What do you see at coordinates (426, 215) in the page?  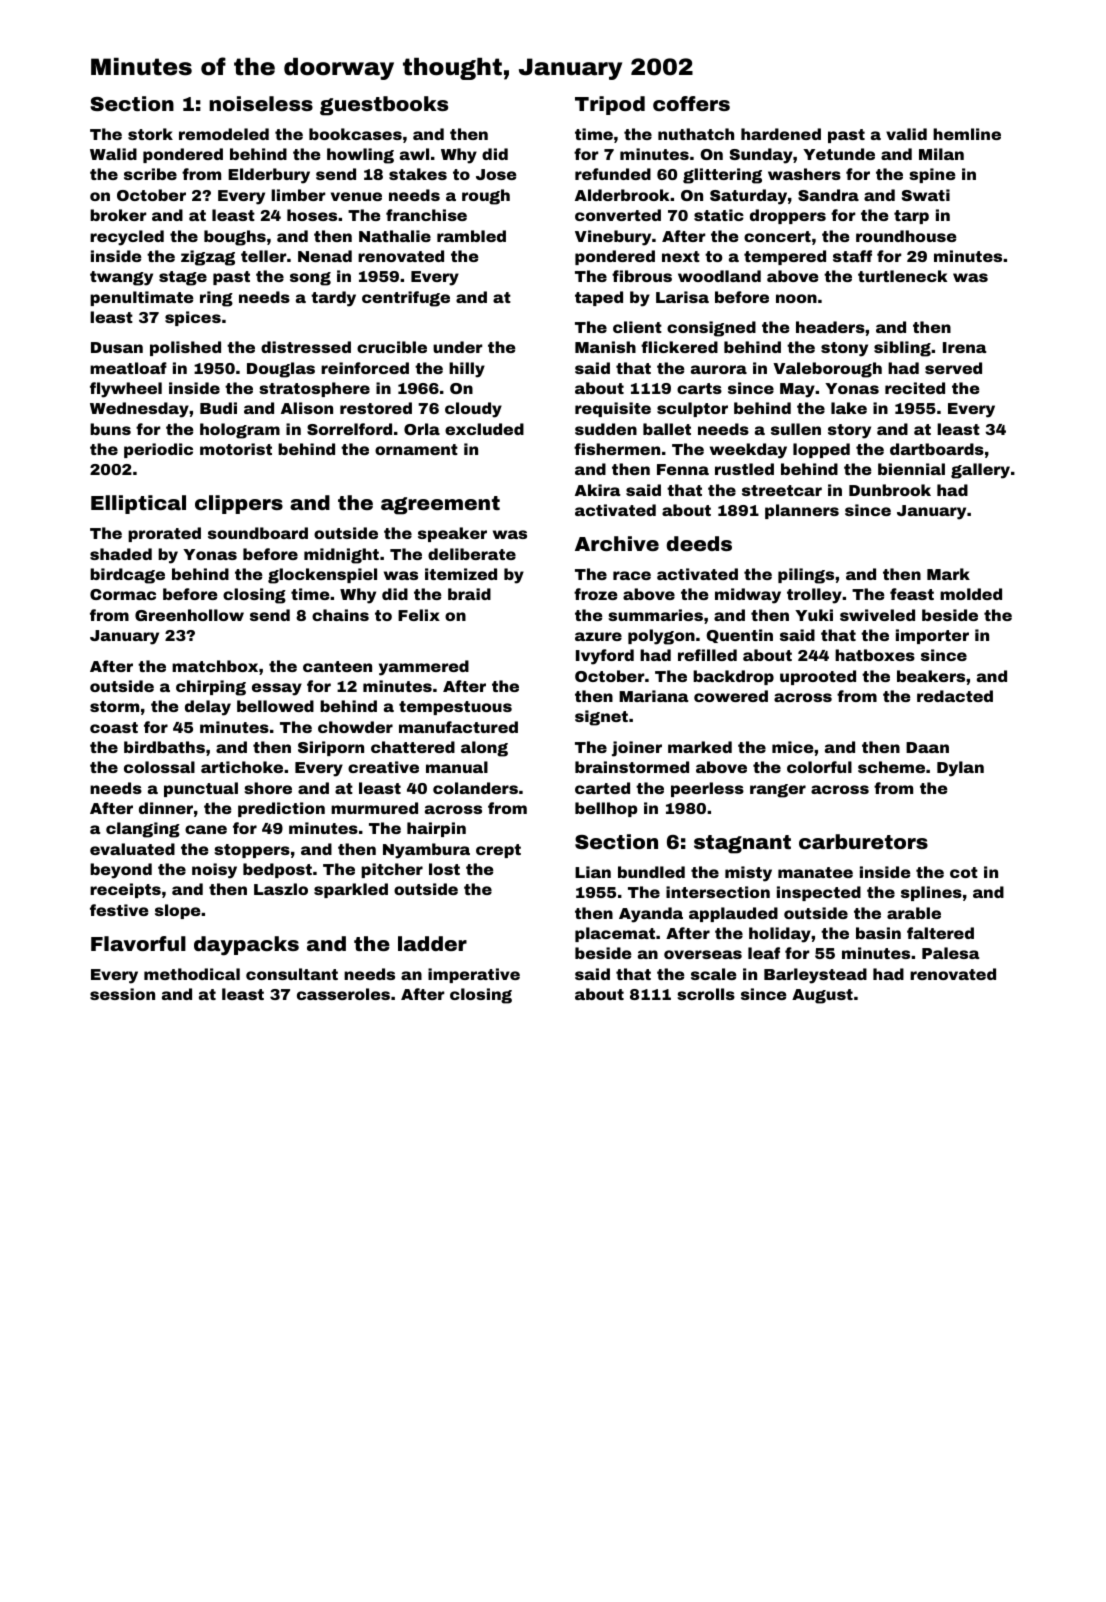 I see `franchise` at bounding box center [426, 215].
